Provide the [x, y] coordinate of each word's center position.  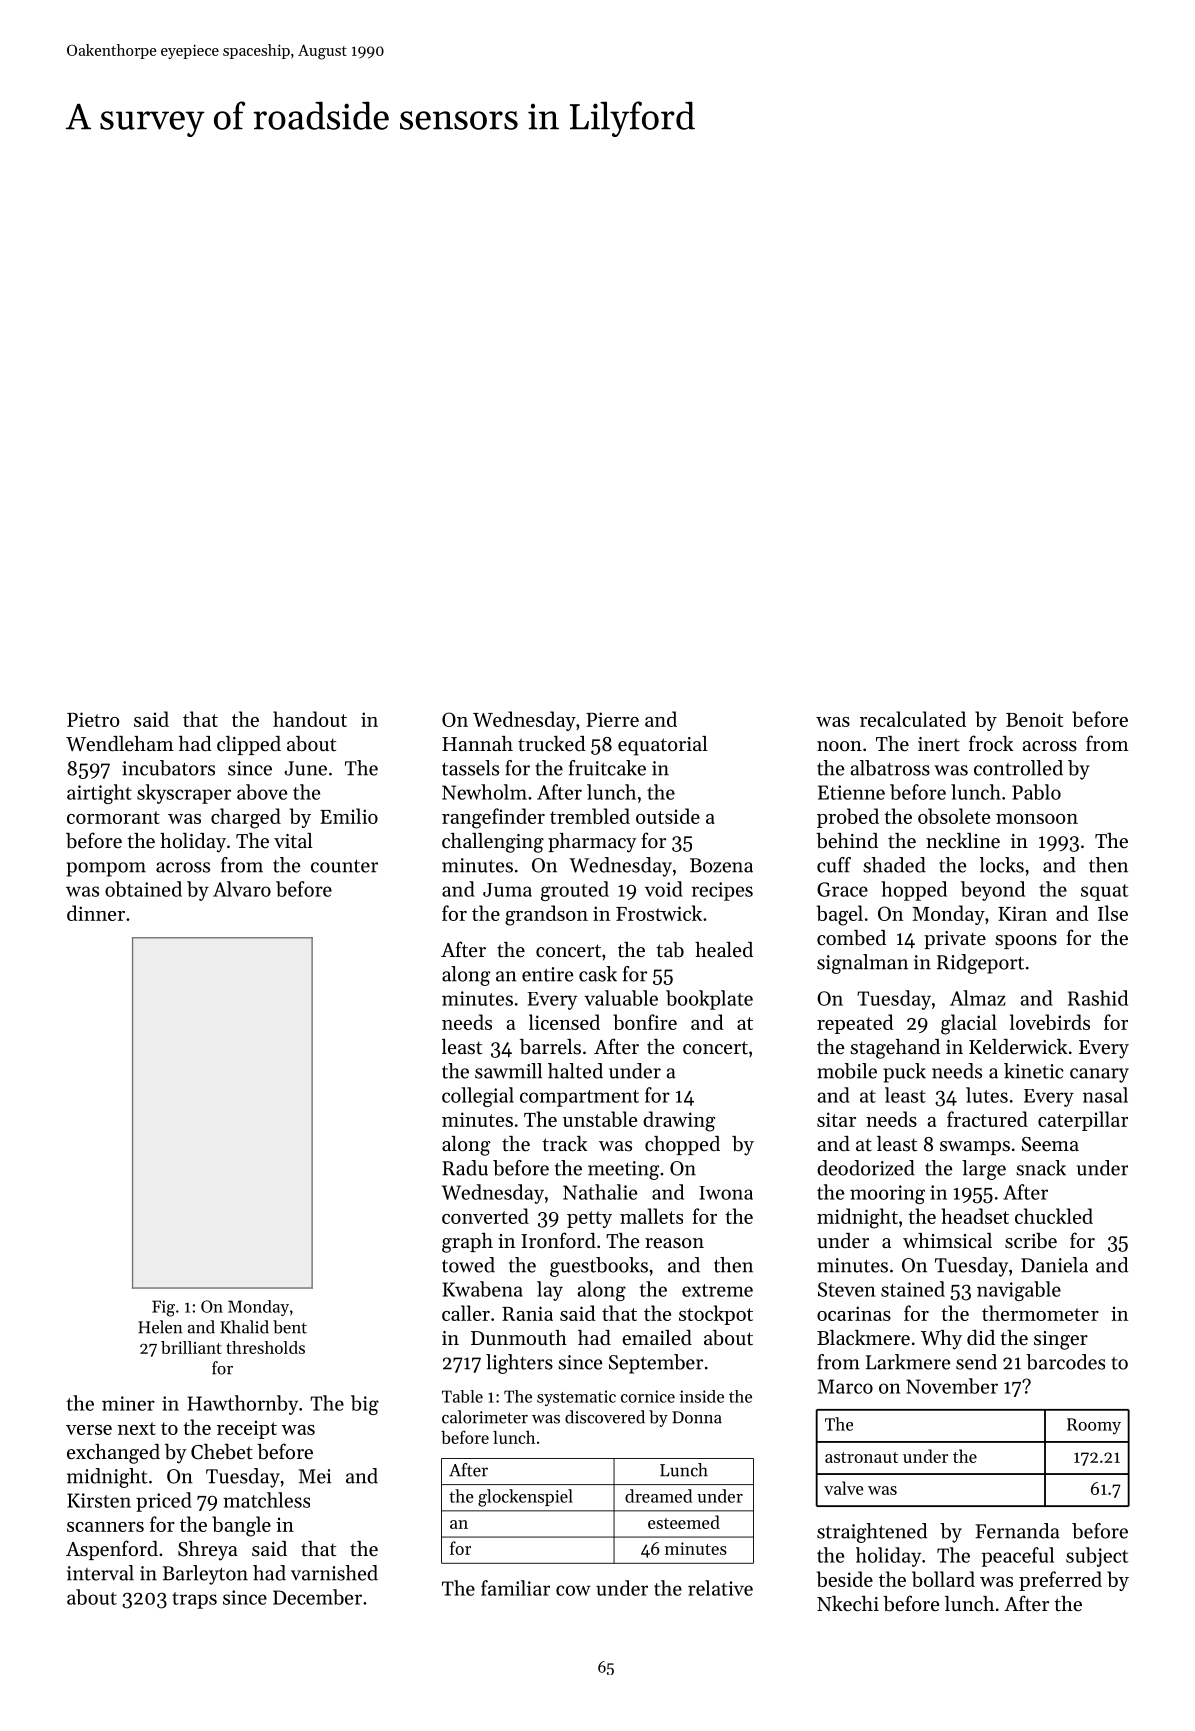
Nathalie [600, 1192]
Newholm [484, 792]
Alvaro [242, 889]
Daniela [1054, 1265]
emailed [657, 1337]
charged [246, 818]
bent [290, 1327]
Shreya [208, 1551]
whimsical [947, 1241]
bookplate [709, 1000]
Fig [163, 1308]
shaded [894, 865]
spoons [1026, 942]
